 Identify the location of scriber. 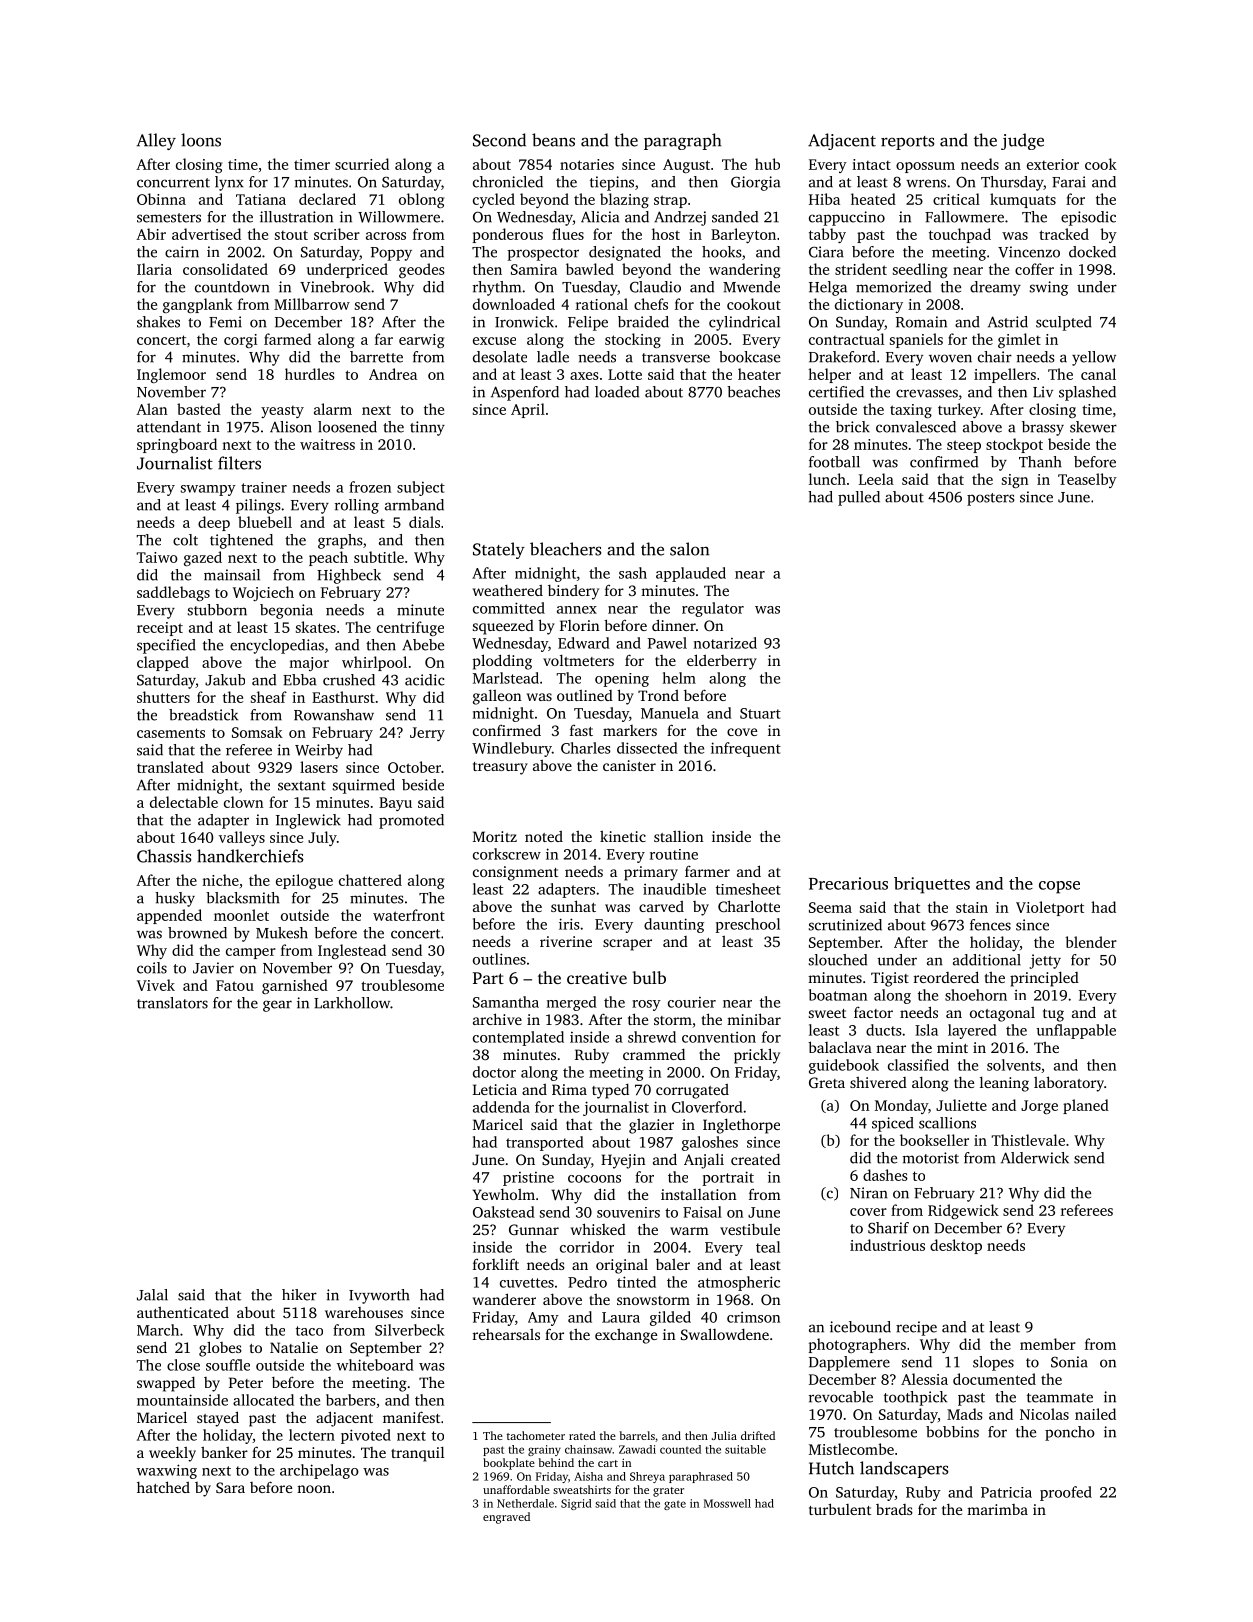
(337, 234).
